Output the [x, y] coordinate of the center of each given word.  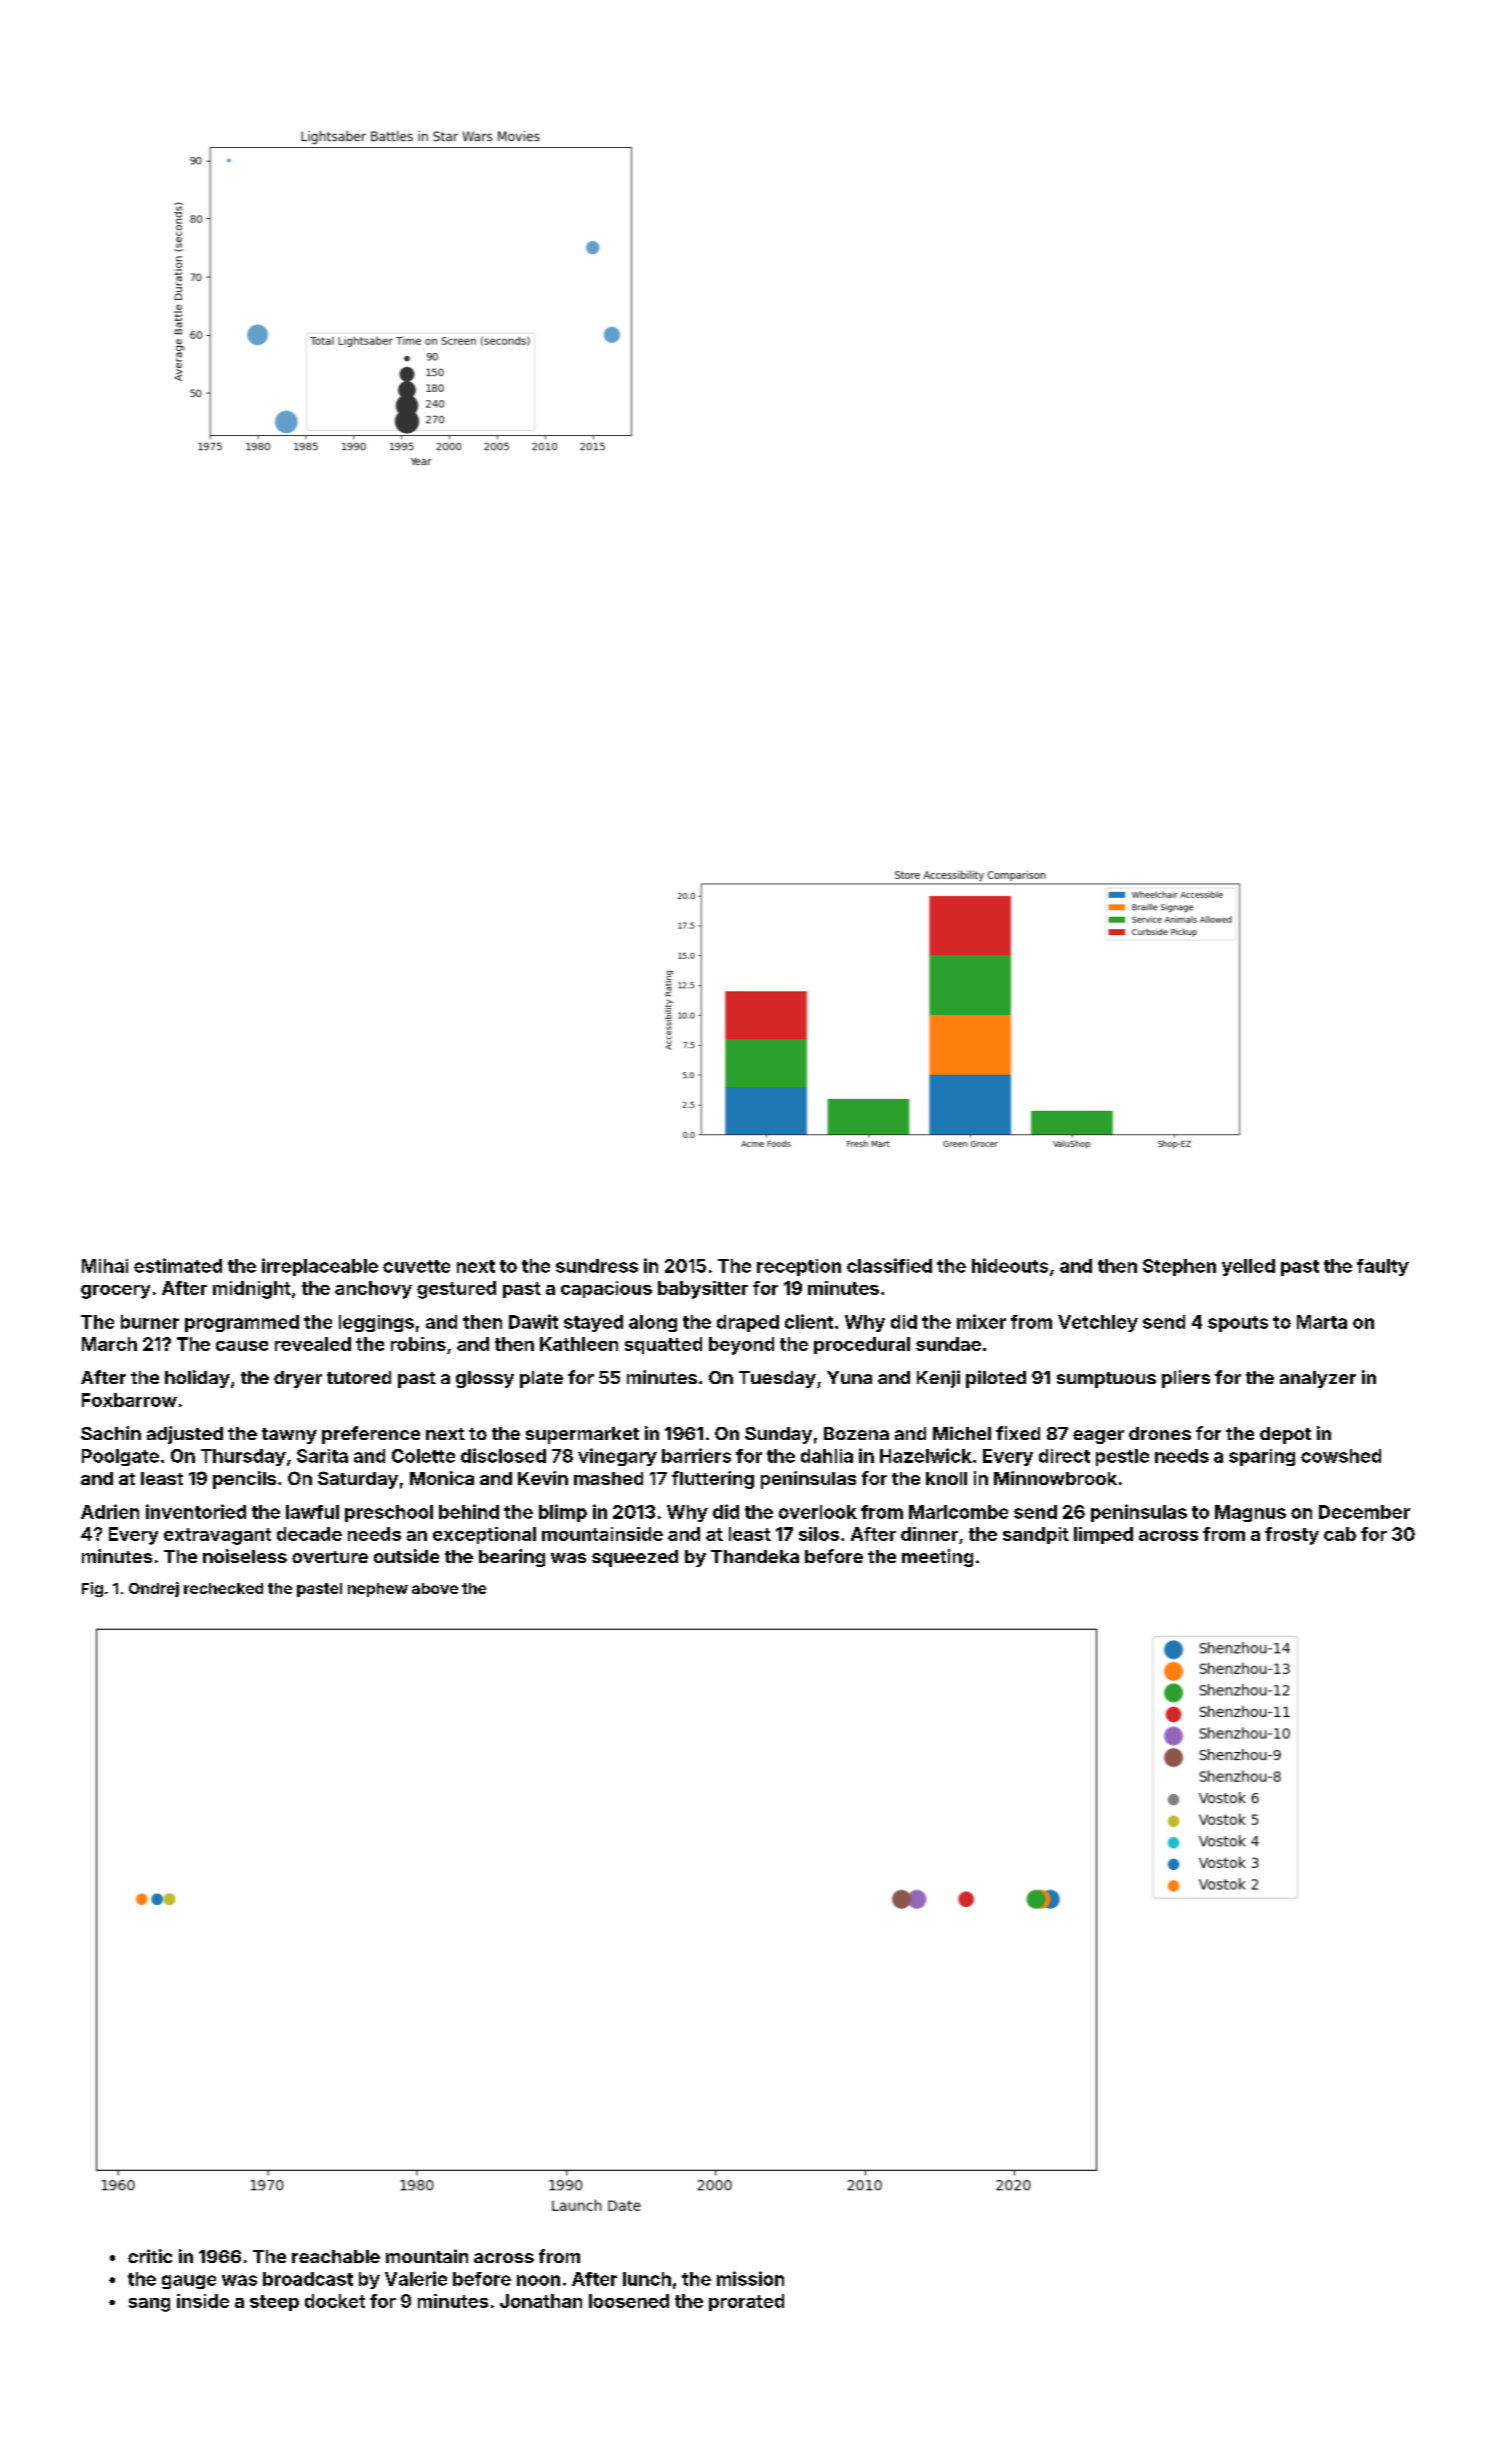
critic [150, 2256]
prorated [746, 2302]
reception [799, 1267]
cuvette [416, 1266]
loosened [629, 2301]
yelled [1248, 1267]
